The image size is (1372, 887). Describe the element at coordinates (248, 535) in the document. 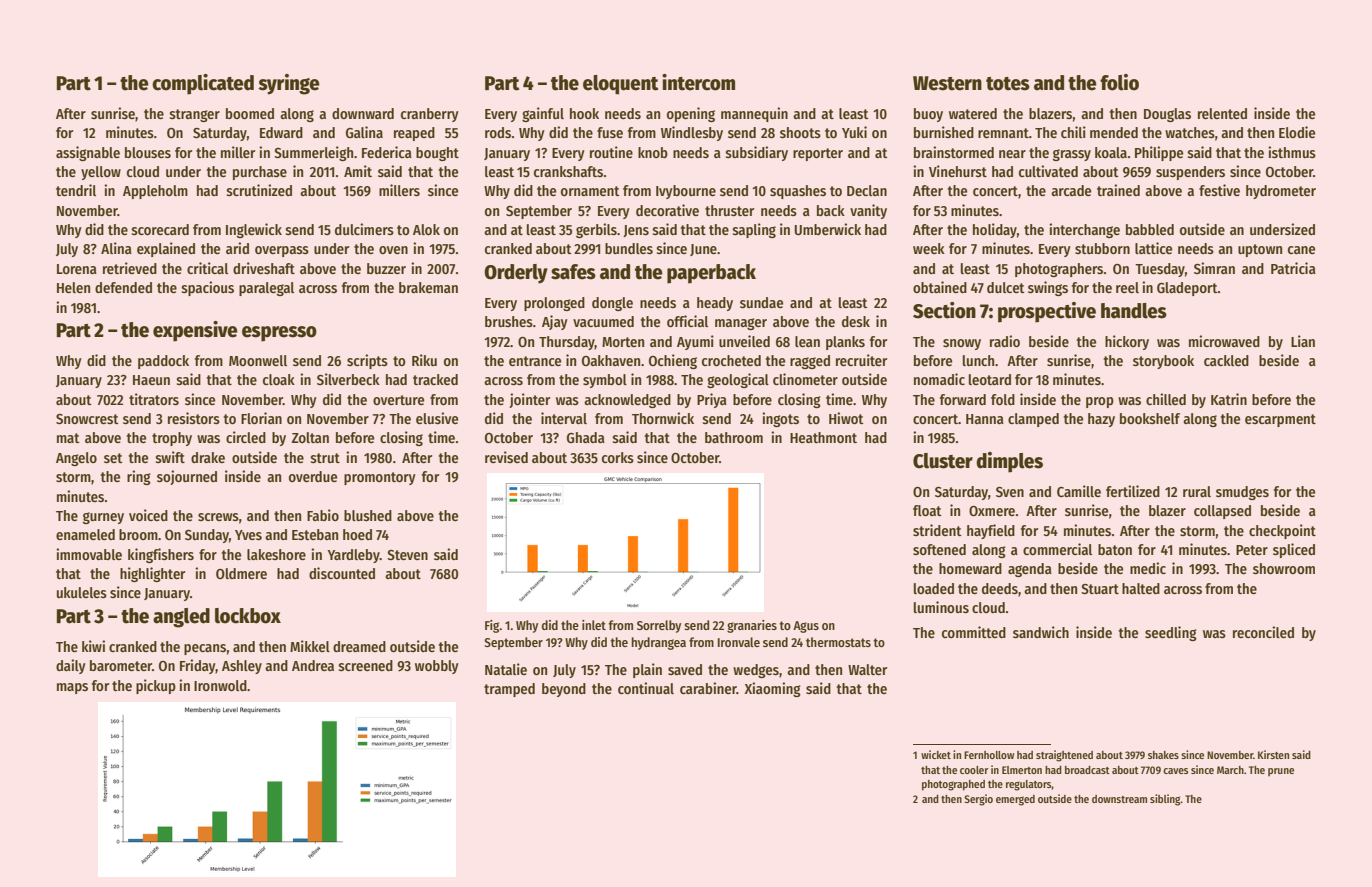

I see `Yves` at that location.
